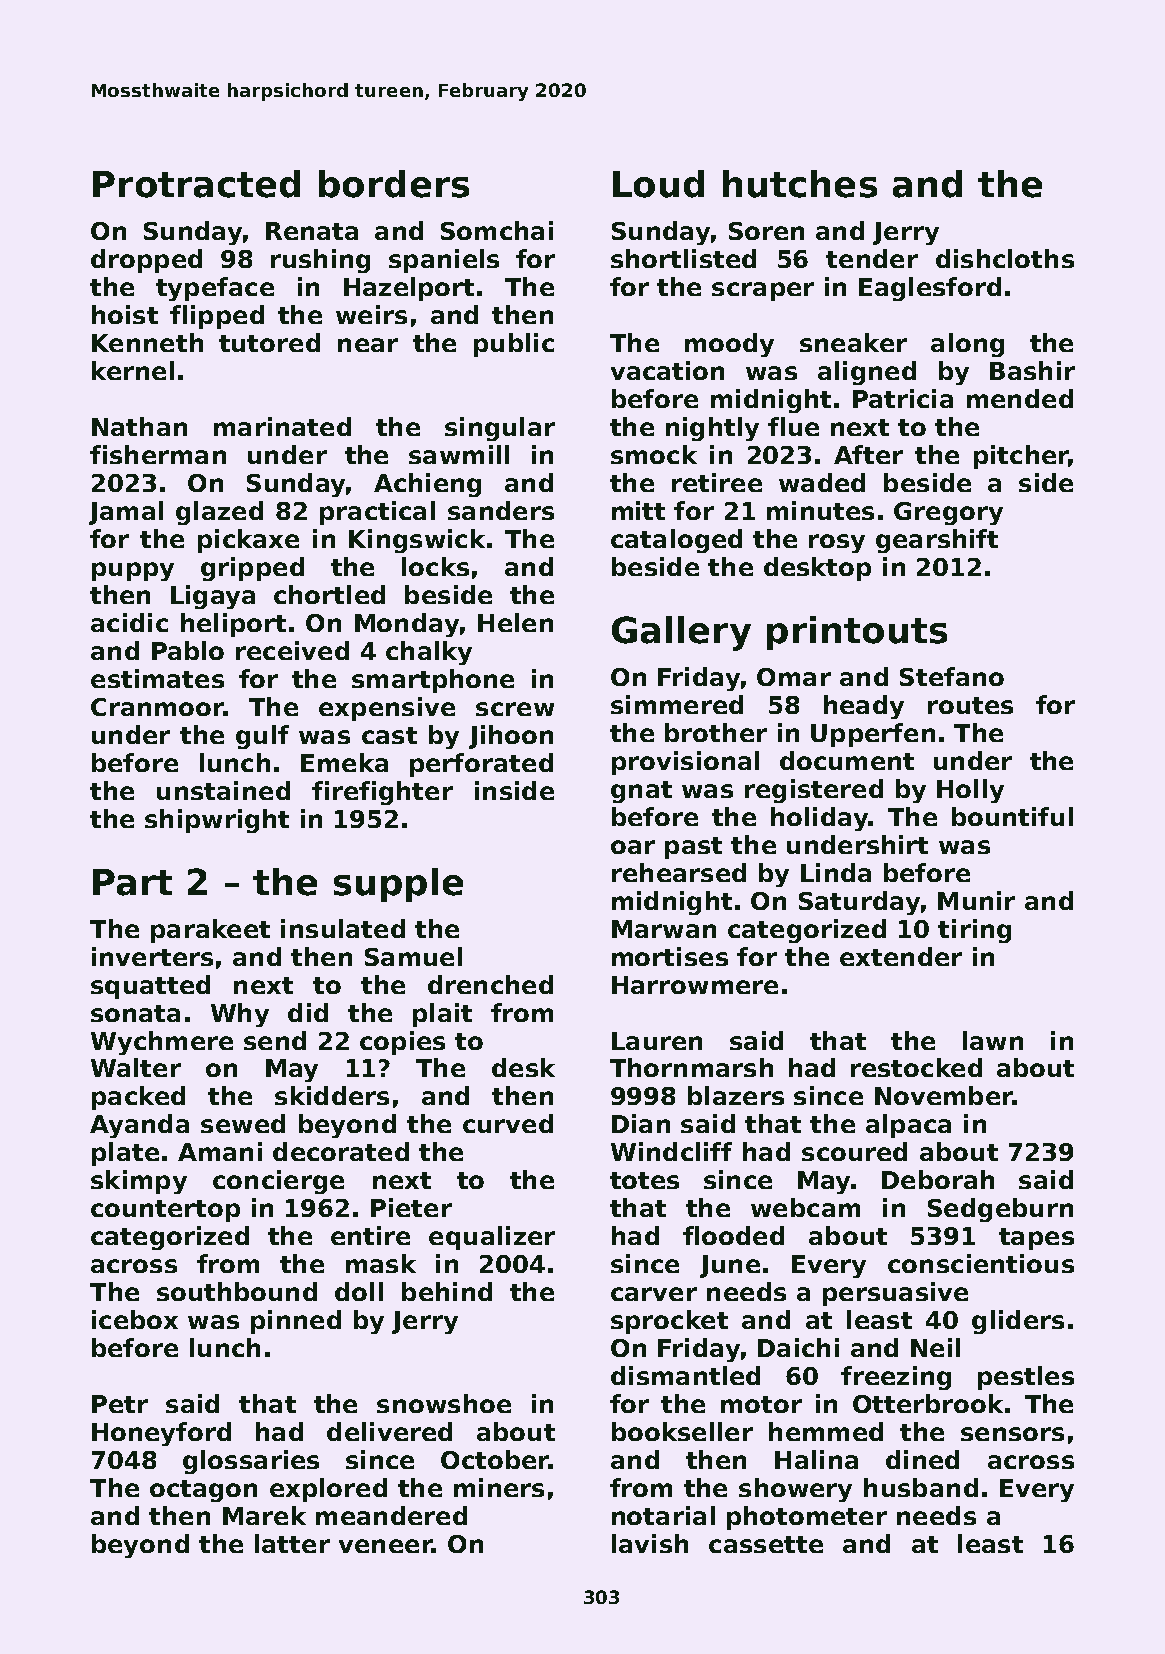 The image size is (1165, 1654). What do you see at coordinates (952, 676) in the screenshot?
I see `Stefano` at bounding box center [952, 676].
